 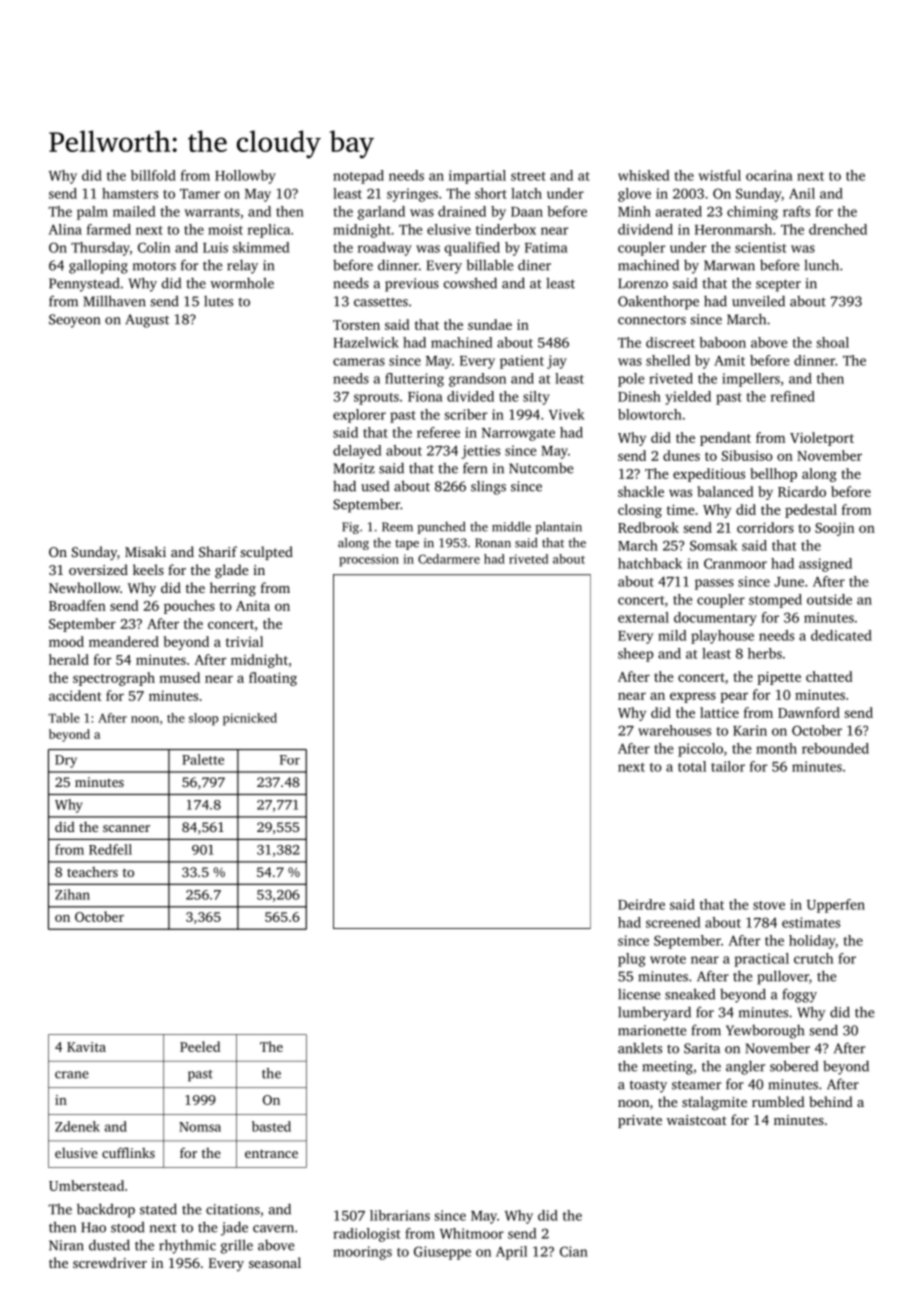 I want to click on screwdriver, so click(x=110, y=1262).
